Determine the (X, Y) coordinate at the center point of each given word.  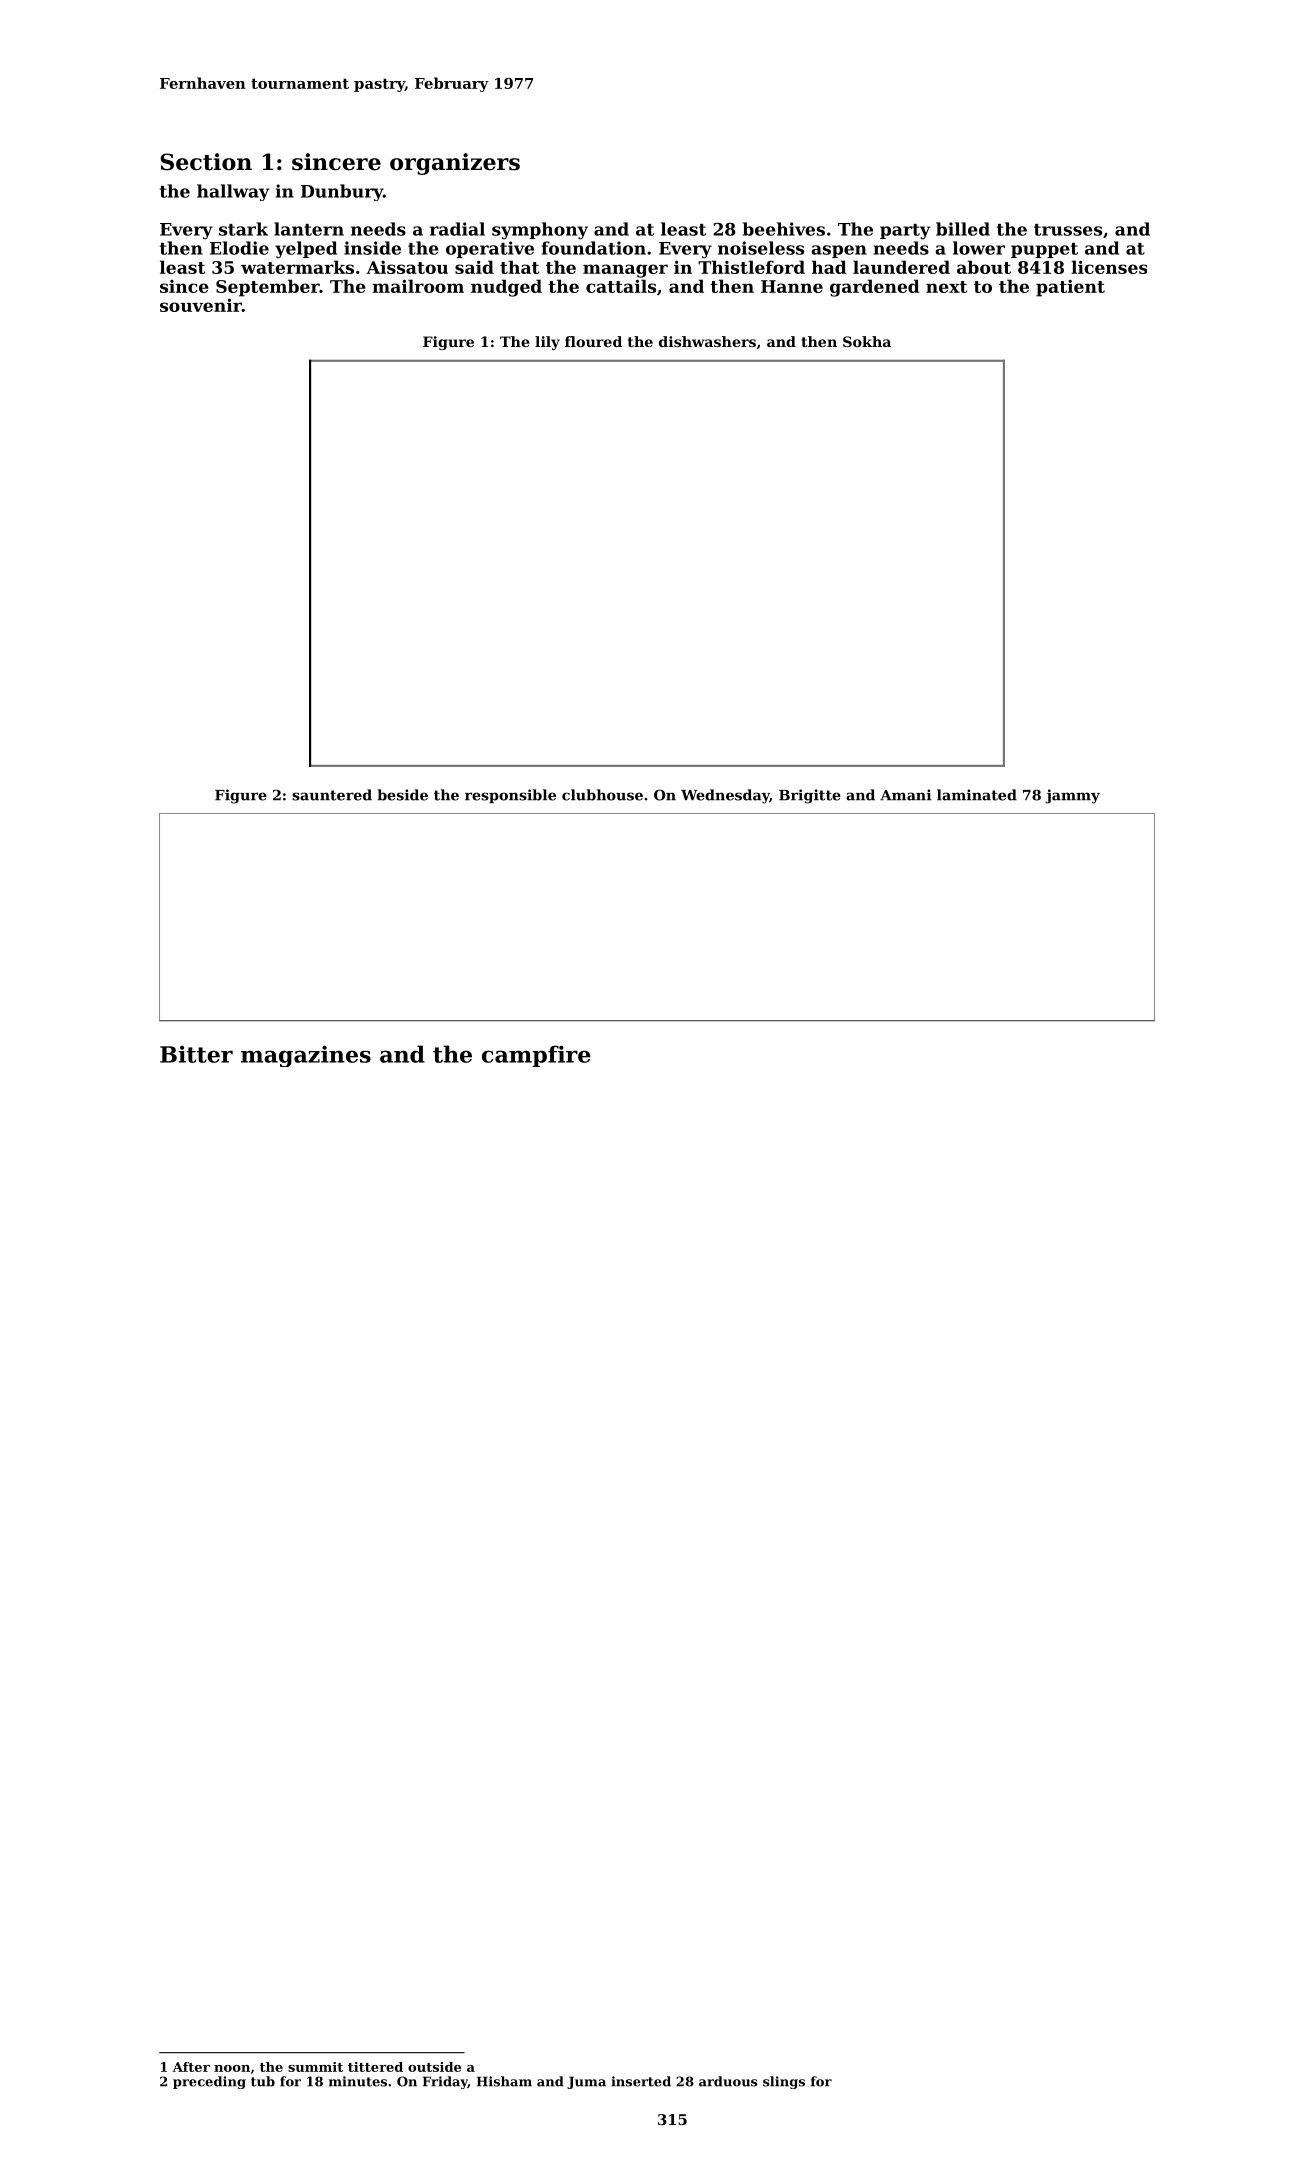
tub (263, 2081)
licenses (1109, 267)
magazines (306, 1056)
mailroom (418, 286)
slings (784, 2082)
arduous (728, 2081)
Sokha (867, 341)
